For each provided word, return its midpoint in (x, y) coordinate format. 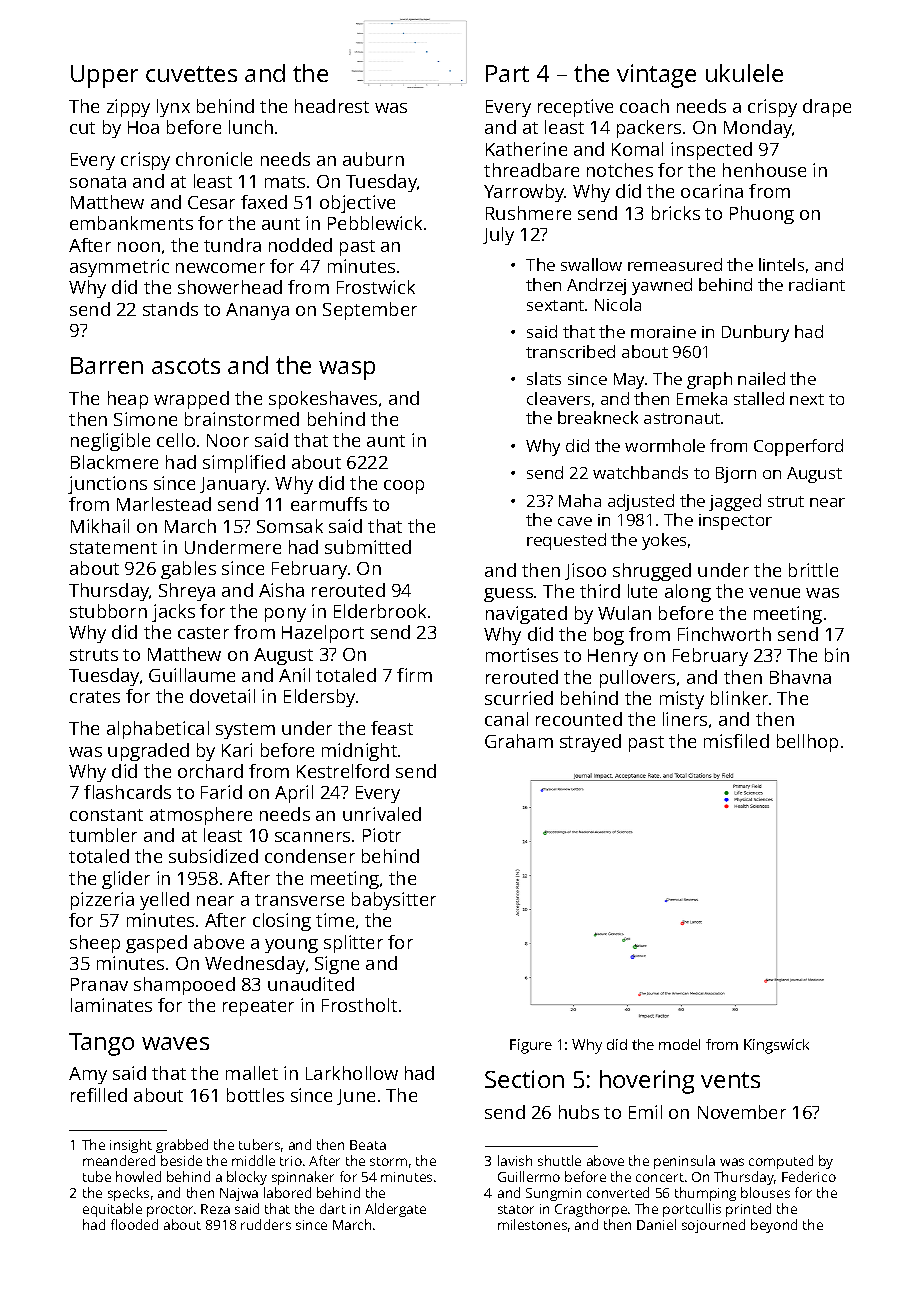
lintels (781, 264)
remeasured (675, 264)
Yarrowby (524, 193)
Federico (809, 1176)
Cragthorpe (591, 1210)
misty (682, 700)
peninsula (684, 1162)
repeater (258, 1008)
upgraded (148, 752)
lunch (251, 127)
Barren (107, 365)
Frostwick (376, 287)
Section (524, 1079)
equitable (112, 1210)
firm (414, 675)
